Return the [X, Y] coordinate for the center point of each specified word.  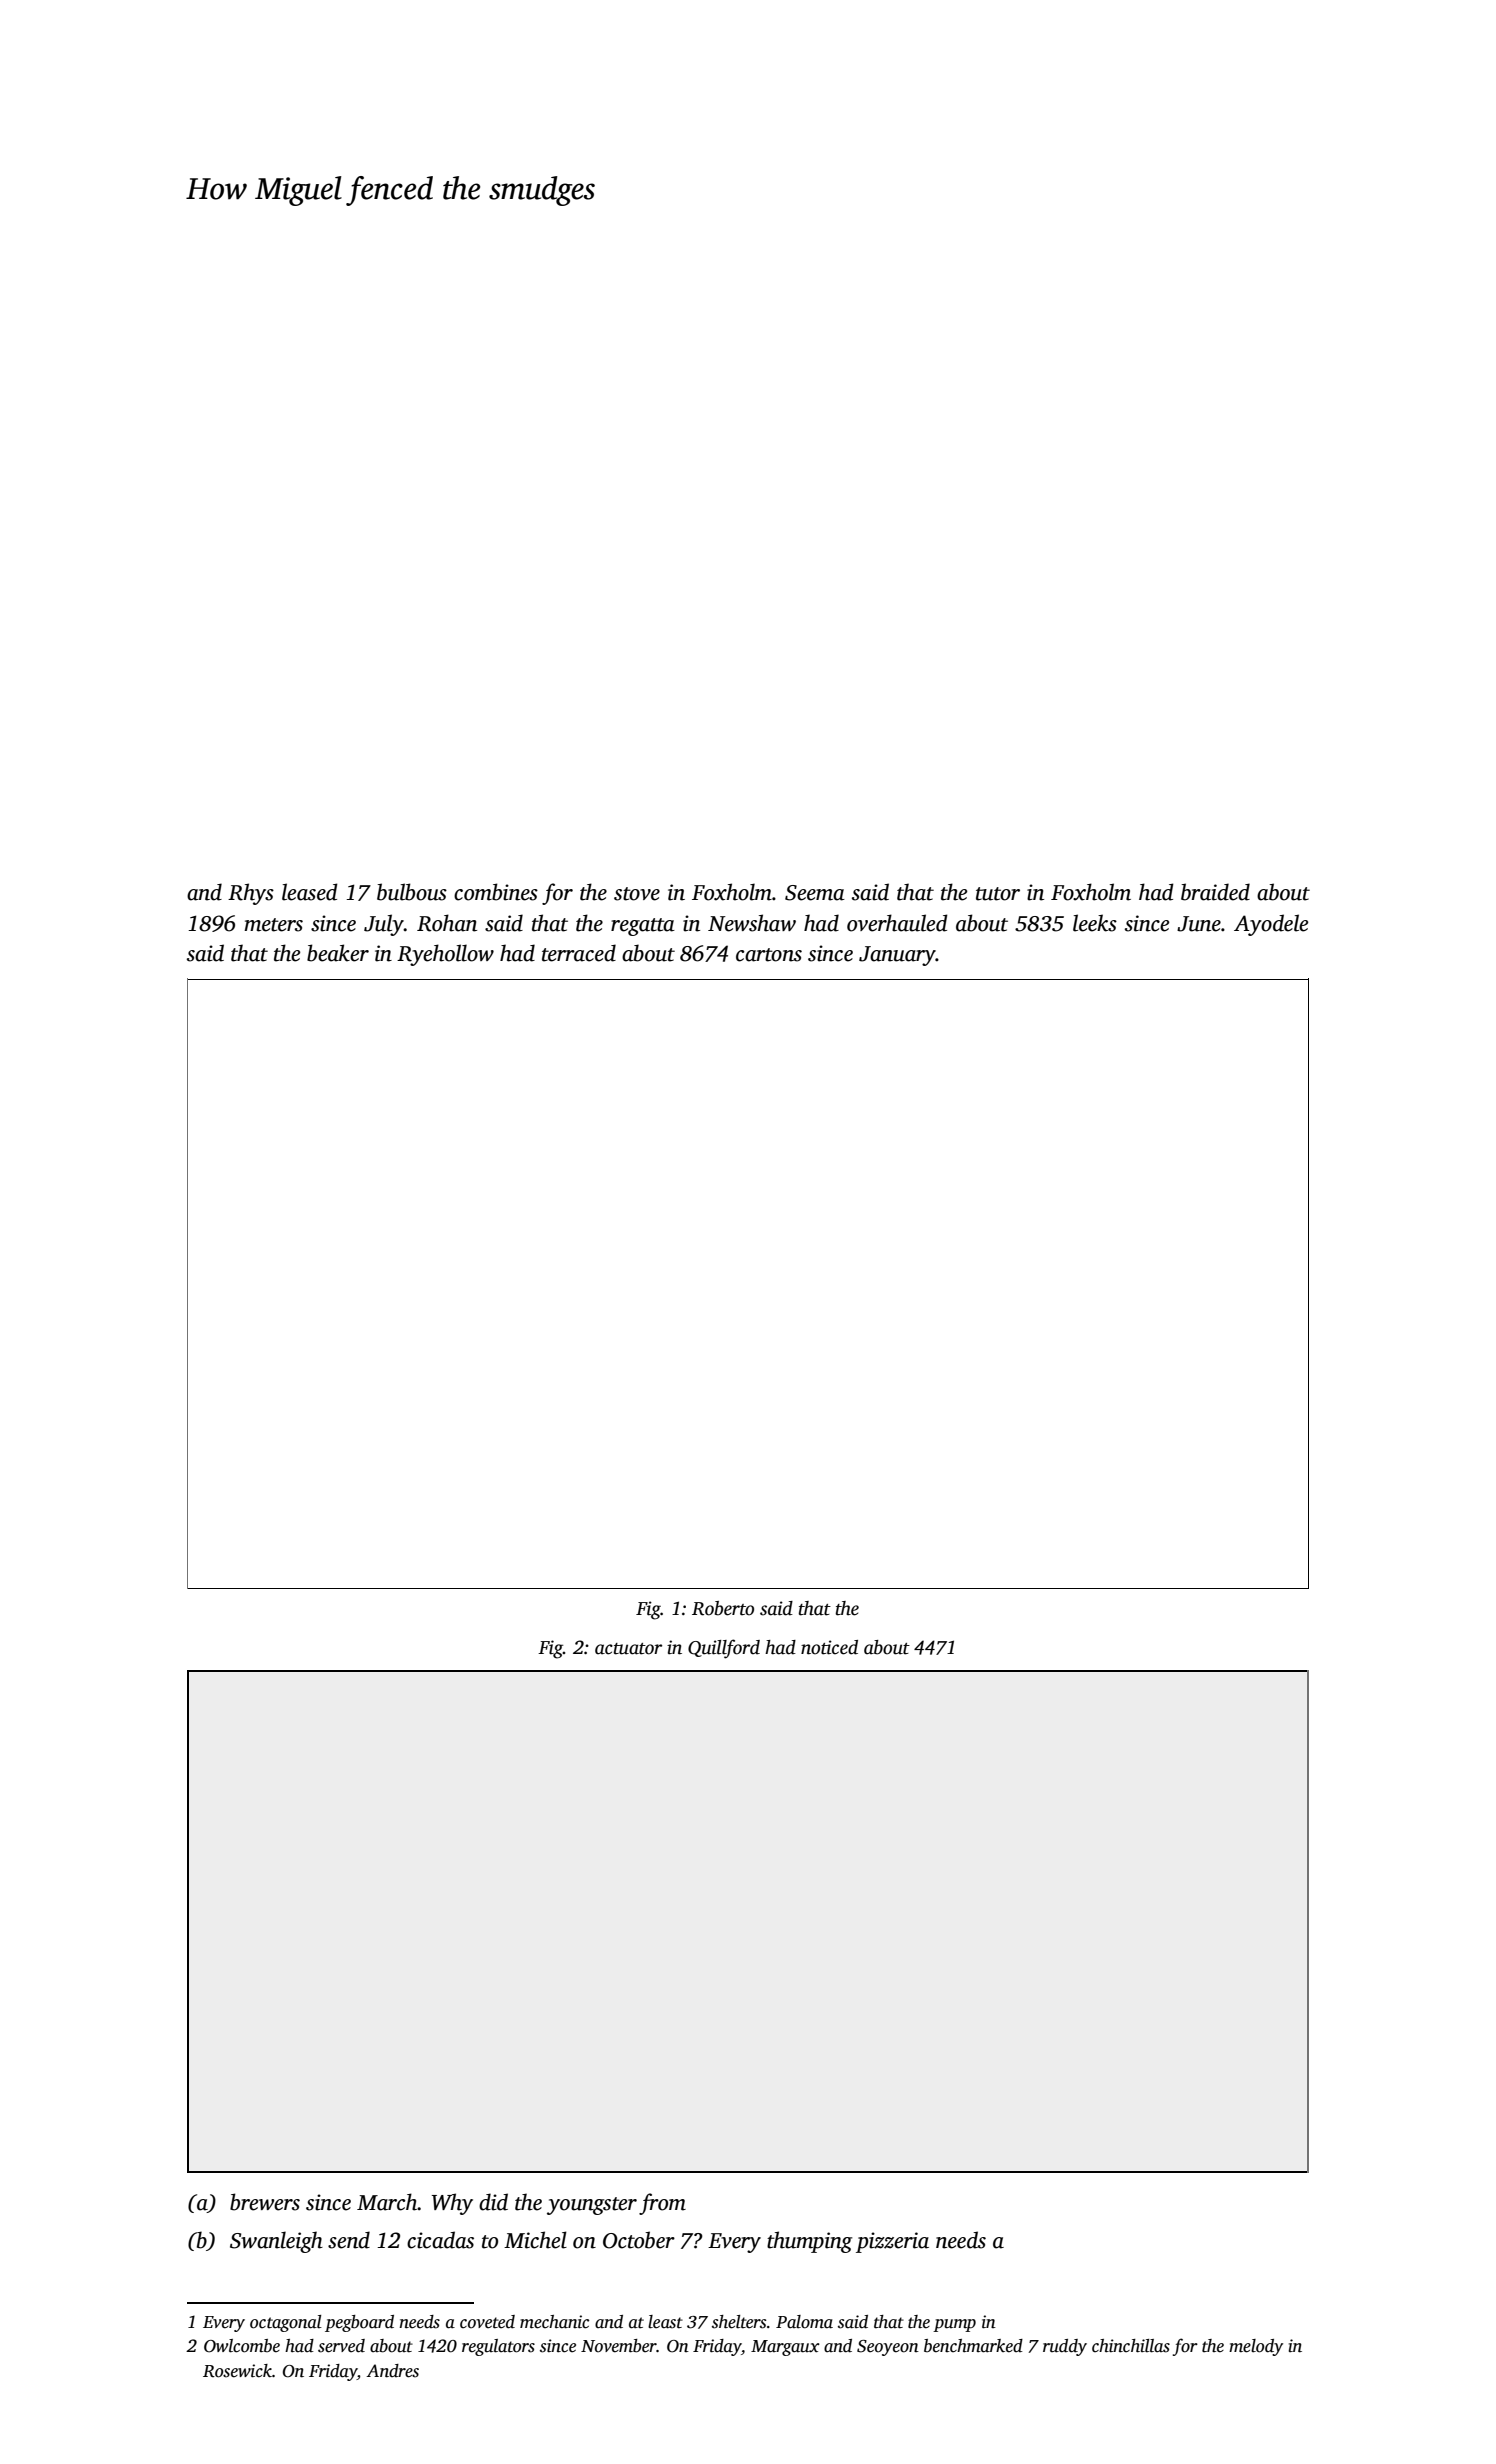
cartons [769, 955]
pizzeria [892, 2242]
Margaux [785, 2348]
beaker [338, 953]
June [1199, 924]
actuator [628, 1649]
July [384, 925]
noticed [829, 1647]
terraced [579, 953]
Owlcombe [242, 2346]
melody [1256, 2347]
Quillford [724, 1649]
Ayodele [1271, 925]
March [387, 2202]
